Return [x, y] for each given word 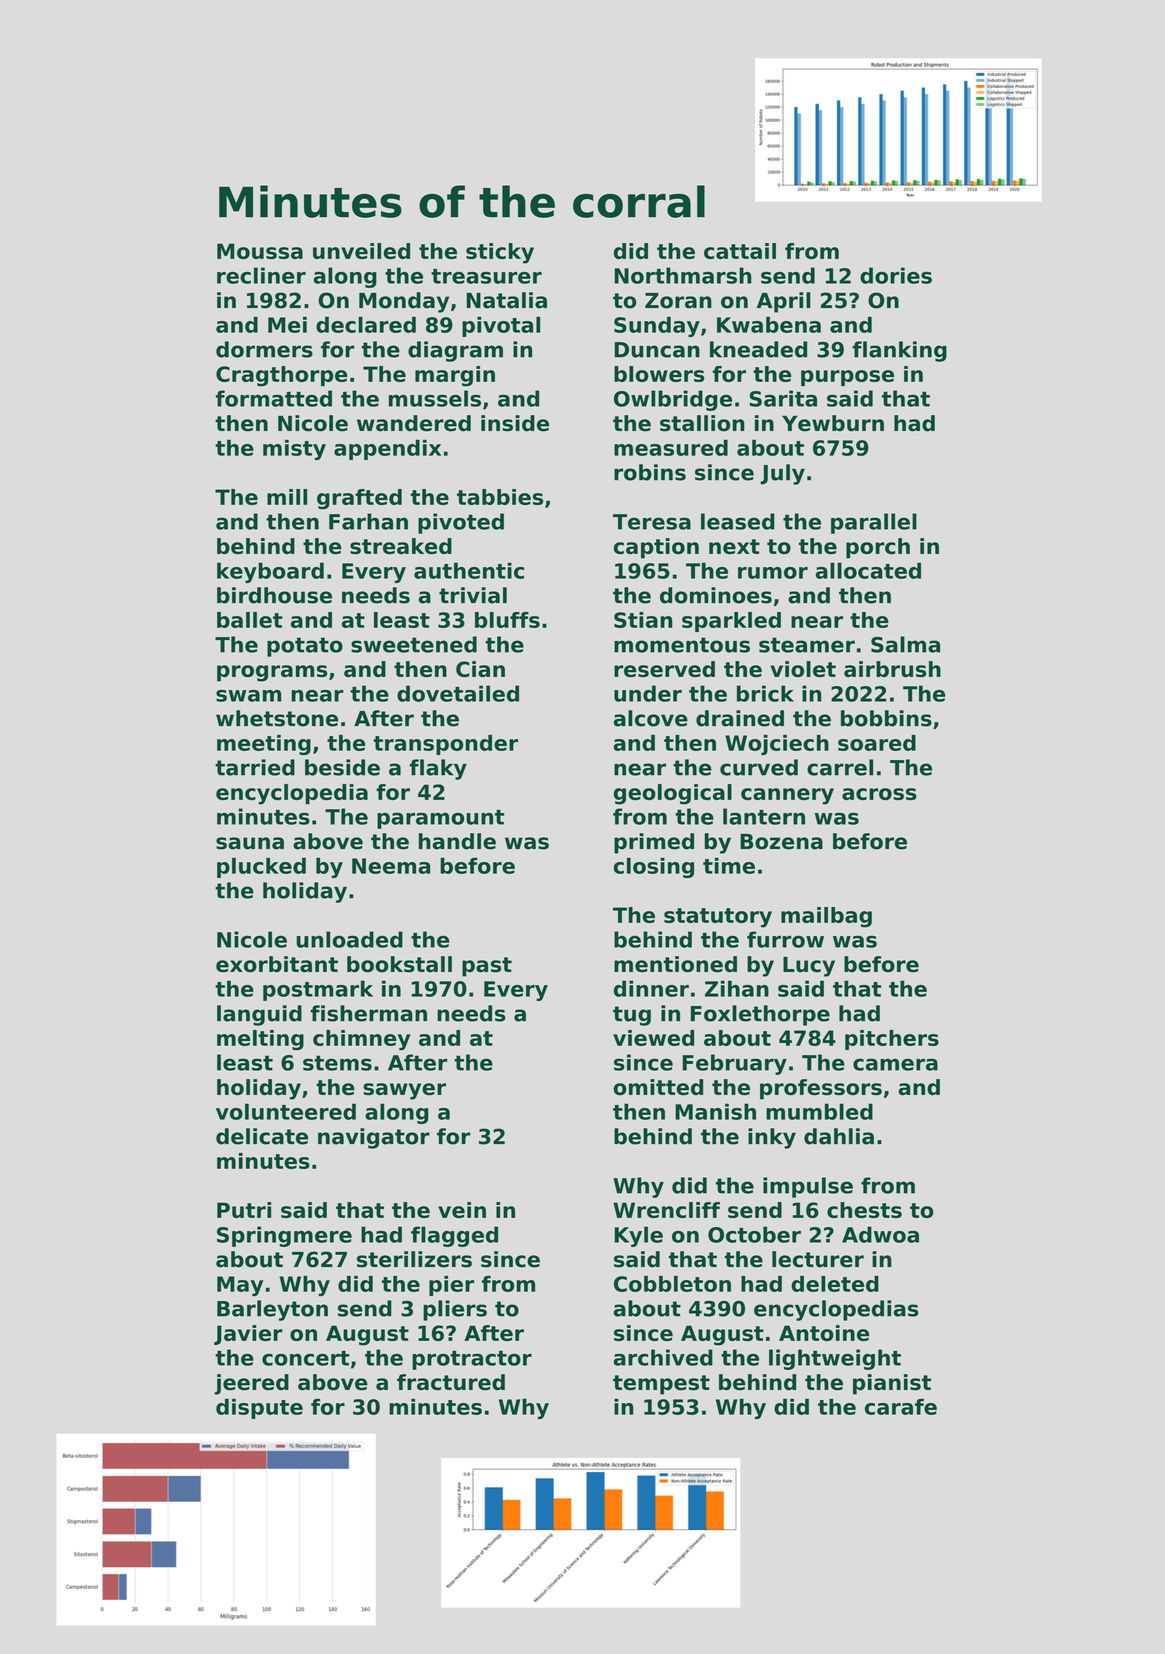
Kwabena [769, 325]
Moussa [260, 251]
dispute [259, 1409]
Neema [391, 866]
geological [673, 794]
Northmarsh [683, 275]
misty [294, 450]
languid [259, 1015]
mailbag [826, 917]
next [734, 546]
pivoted [461, 523]
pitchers [892, 1040]
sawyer [404, 1091]
